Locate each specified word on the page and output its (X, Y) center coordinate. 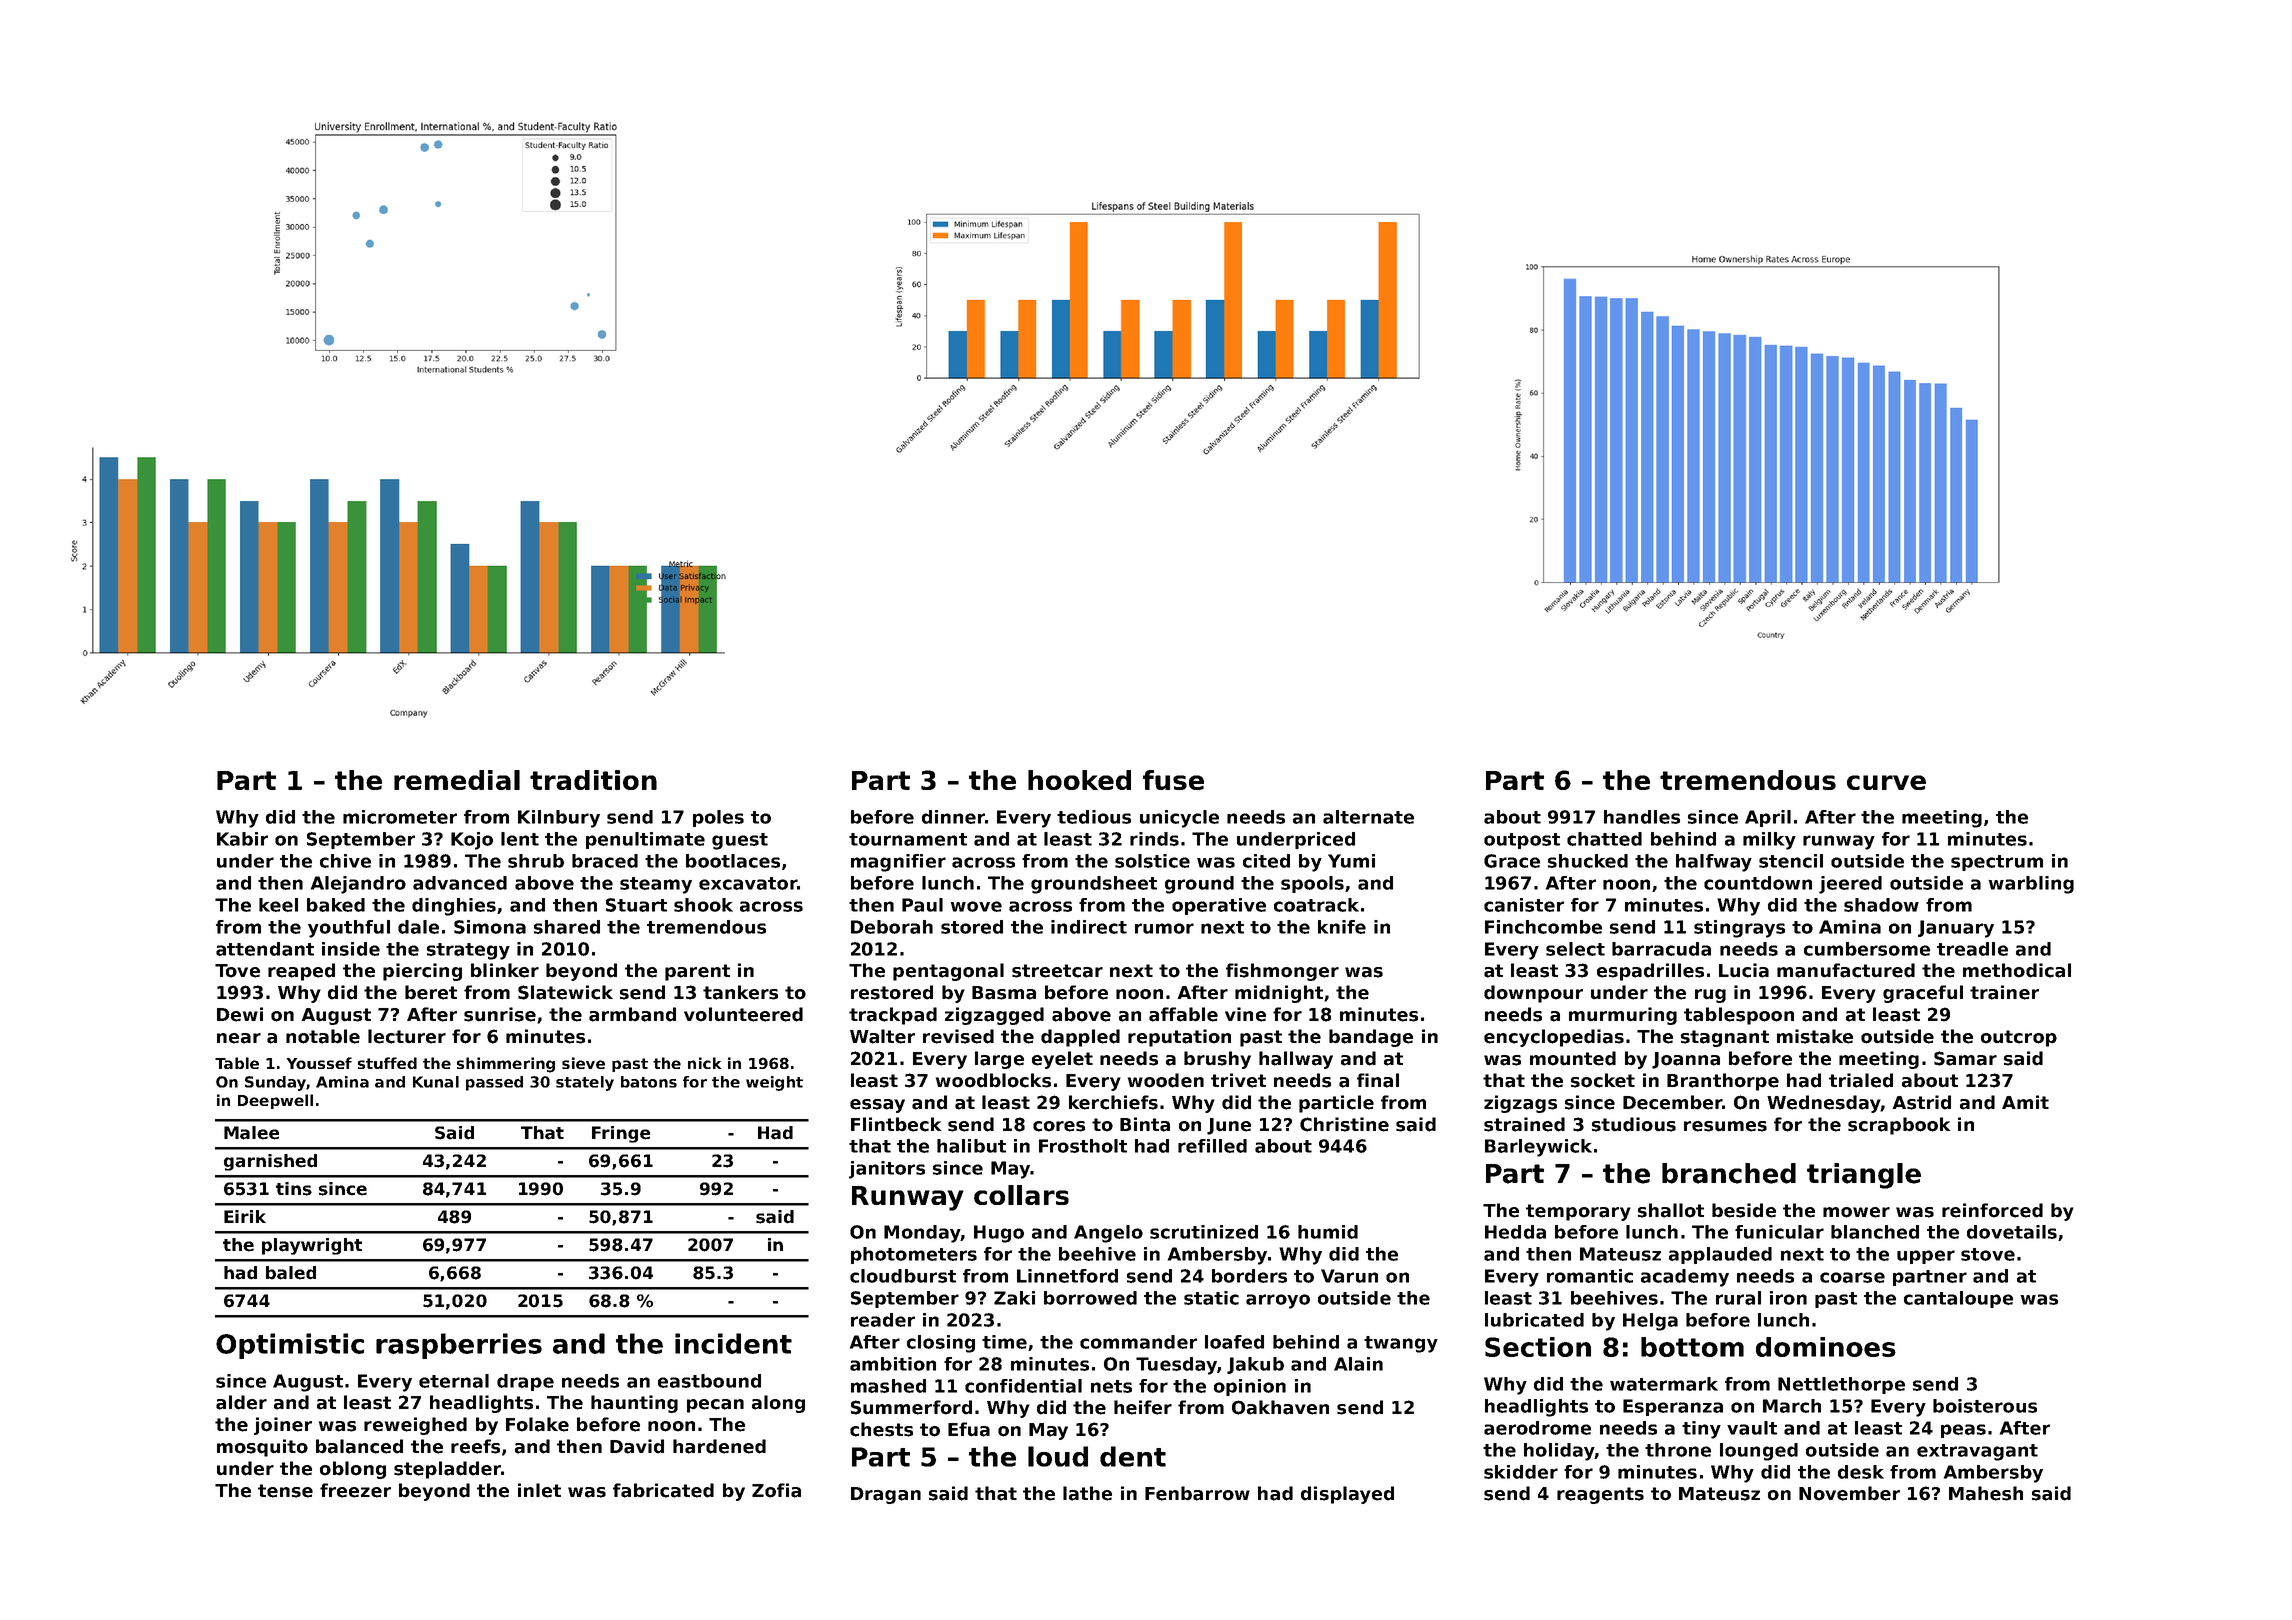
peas (1963, 1431)
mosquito (262, 1448)
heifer (1143, 1407)
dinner (953, 817)
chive (345, 861)
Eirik (245, 1216)
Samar (1965, 1058)
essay (877, 1106)
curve (1886, 782)
